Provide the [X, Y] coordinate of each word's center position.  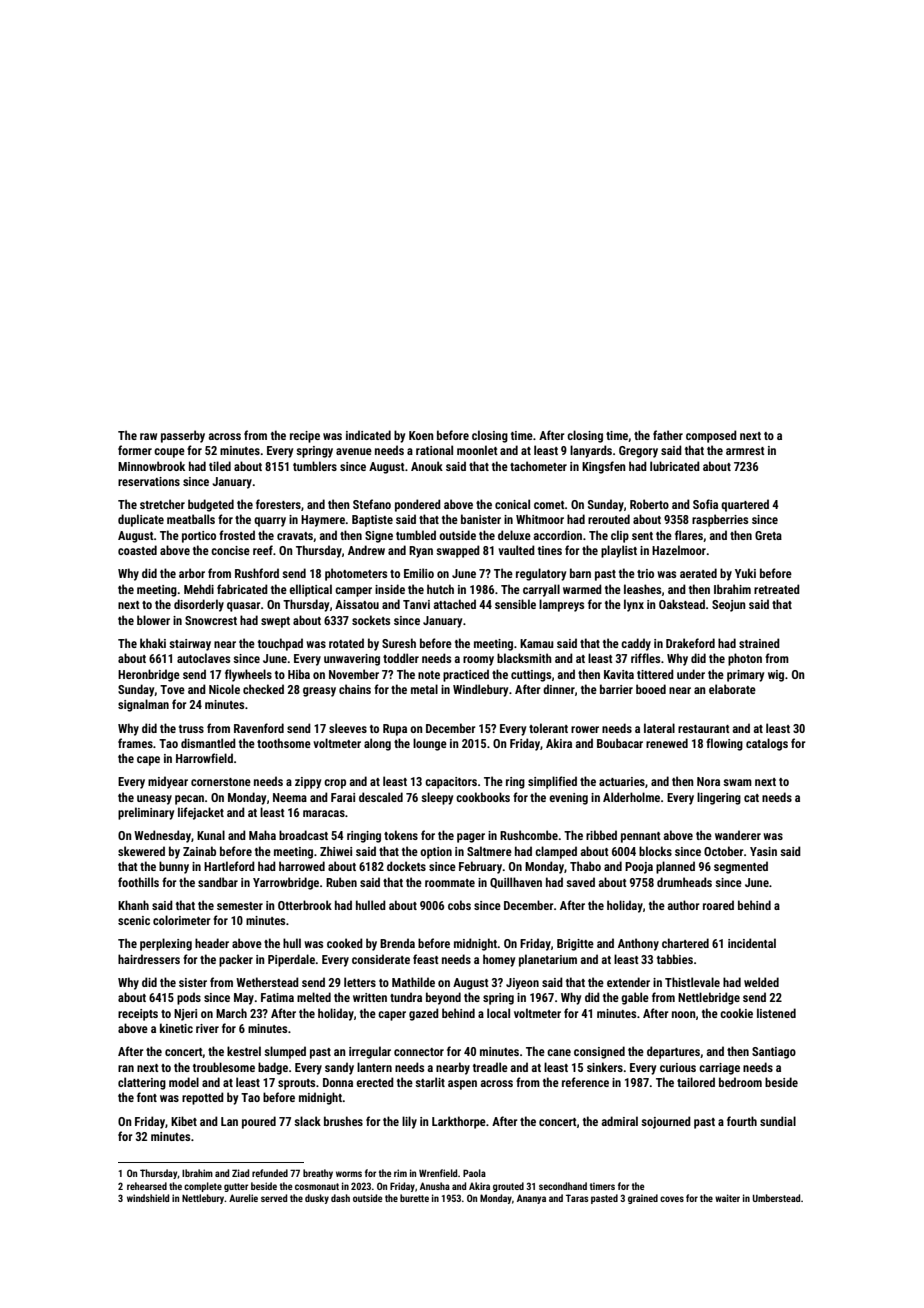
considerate [381, 959]
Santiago [774, 1053]
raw [148, 436]
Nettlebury [203, 1199]
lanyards [591, 451]
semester [240, 906]
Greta [768, 535]
